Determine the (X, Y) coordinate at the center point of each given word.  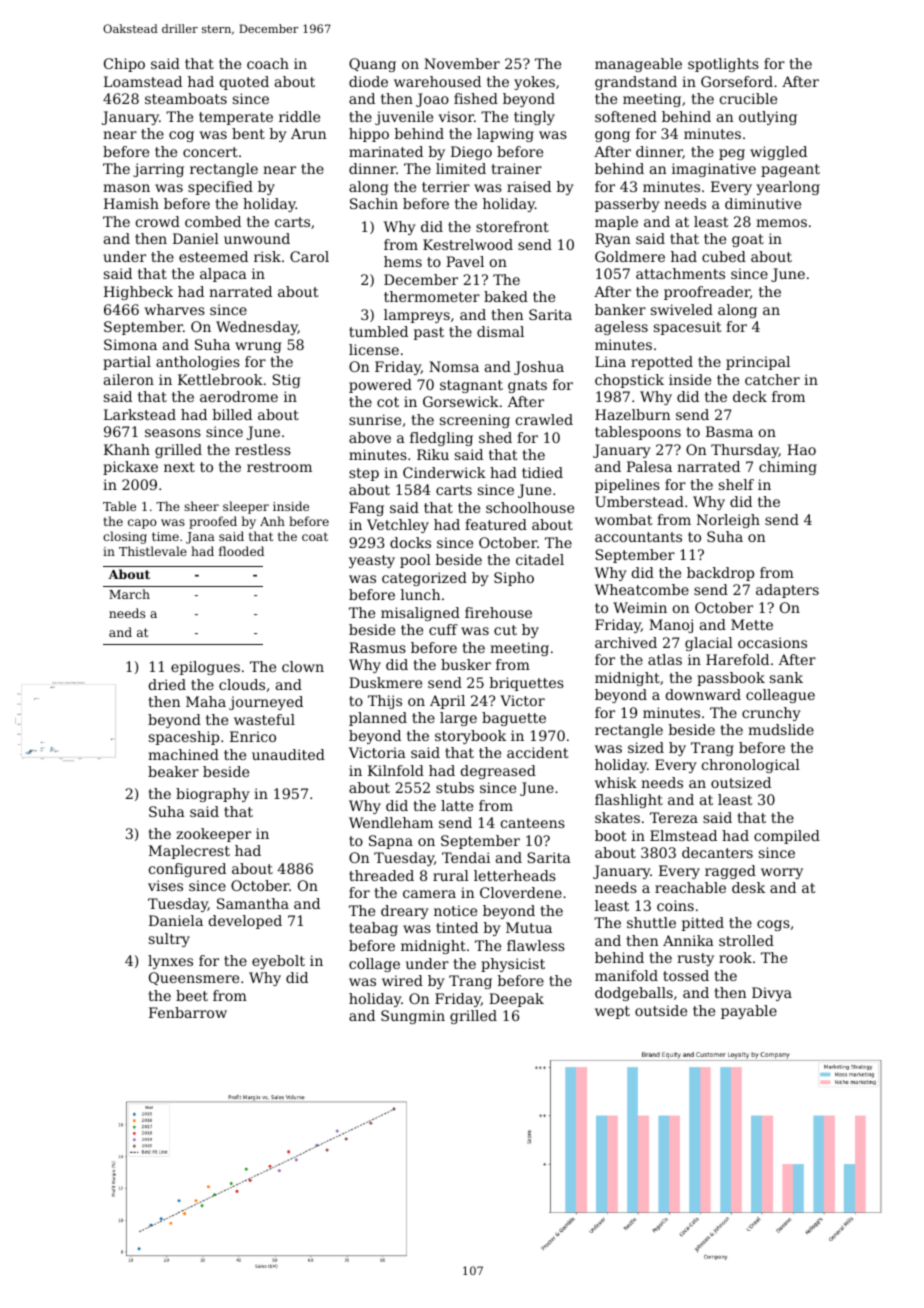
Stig (286, 381)
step (364, 474)
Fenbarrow (188, 1012)
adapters (787, 591)
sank (786, 677)
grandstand (636, 83)
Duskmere (385, 682)
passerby (627, 205)
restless (263, 449)
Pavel (465, 261)
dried (167, 684)
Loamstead (143, 81)
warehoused (437, 81)
